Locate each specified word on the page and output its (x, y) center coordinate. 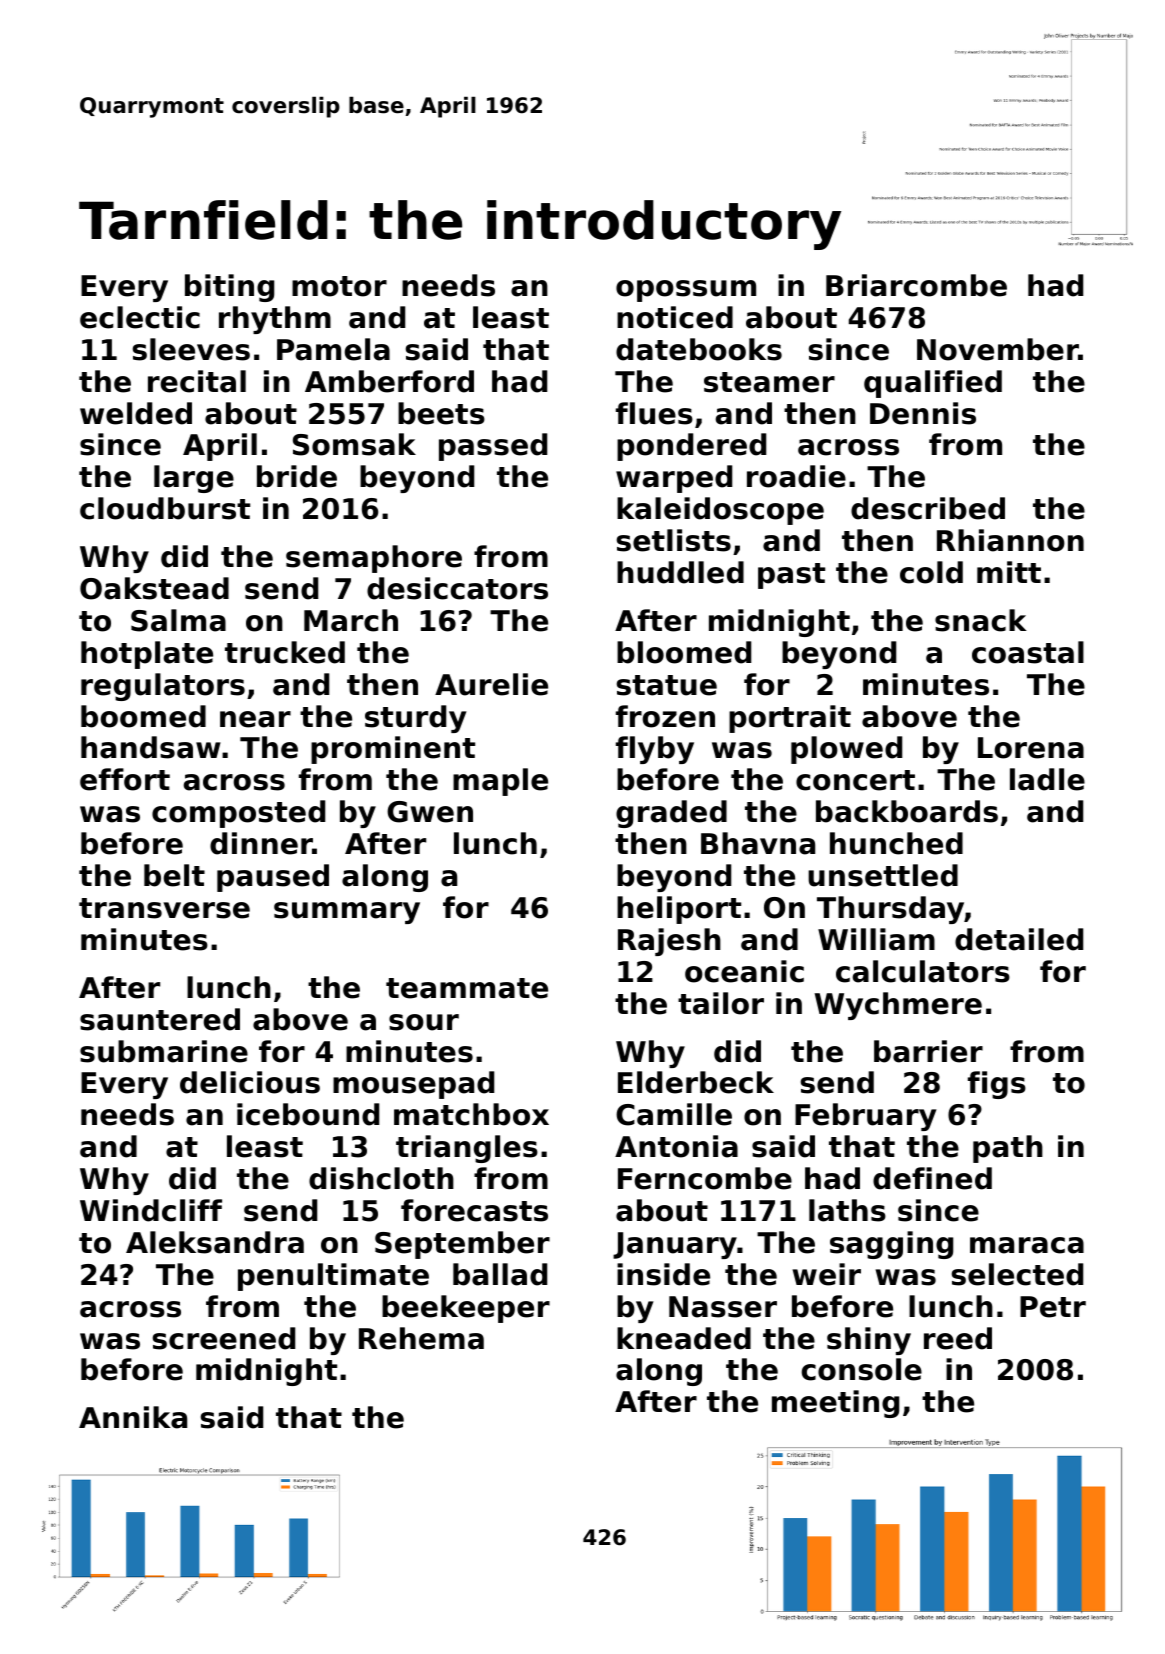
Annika (133, 1417)
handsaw (151, 747)
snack (981, 620)
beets (441, 413)
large (194, 479)
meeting (835, 1404)
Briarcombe (916, 285)
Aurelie (491, 684)
